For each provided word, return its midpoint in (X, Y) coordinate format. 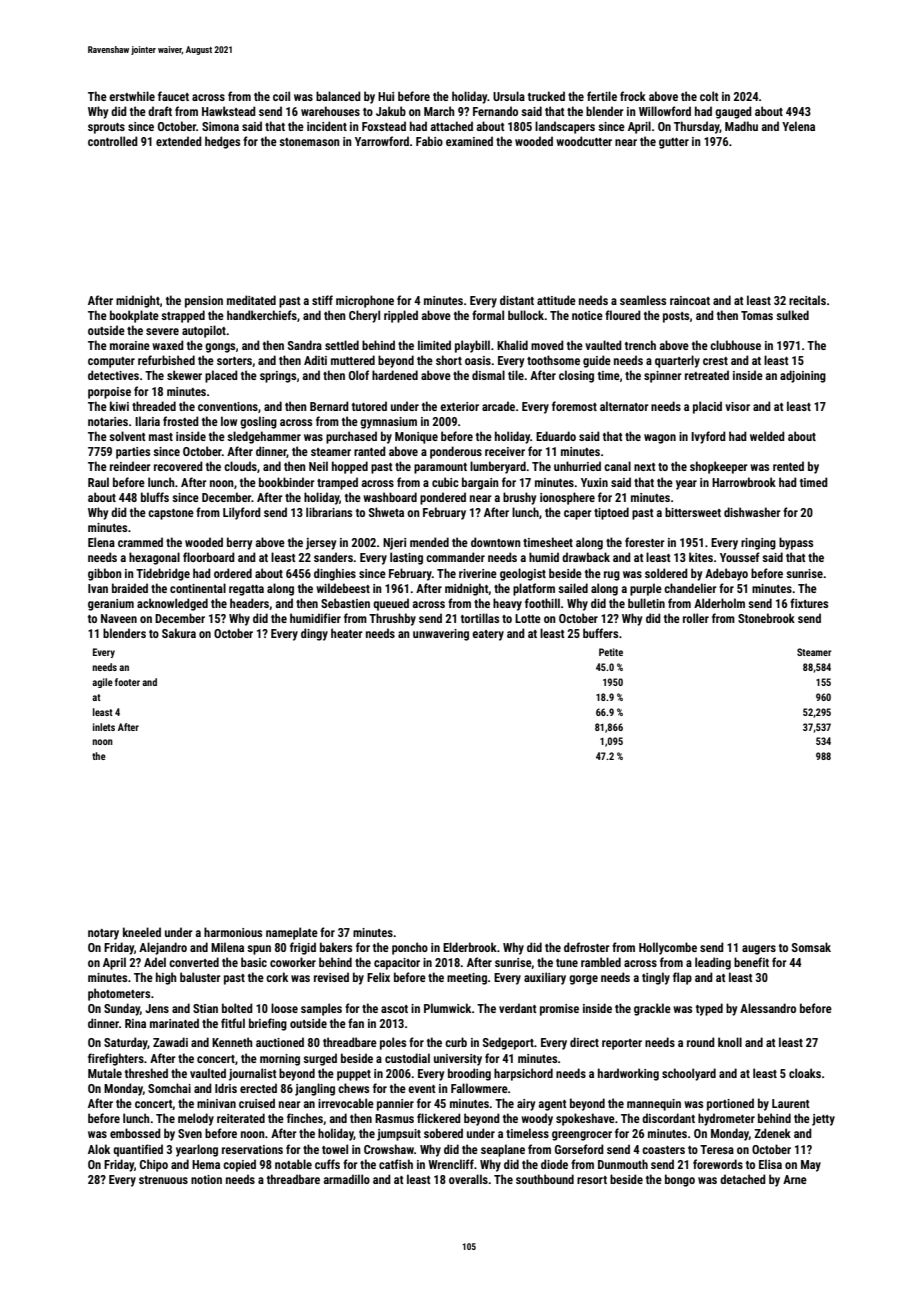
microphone (365, 301)
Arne (795, 1179)
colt (709, 96)
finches (305, 1118)
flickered (439, 1118)
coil (281, 96)
